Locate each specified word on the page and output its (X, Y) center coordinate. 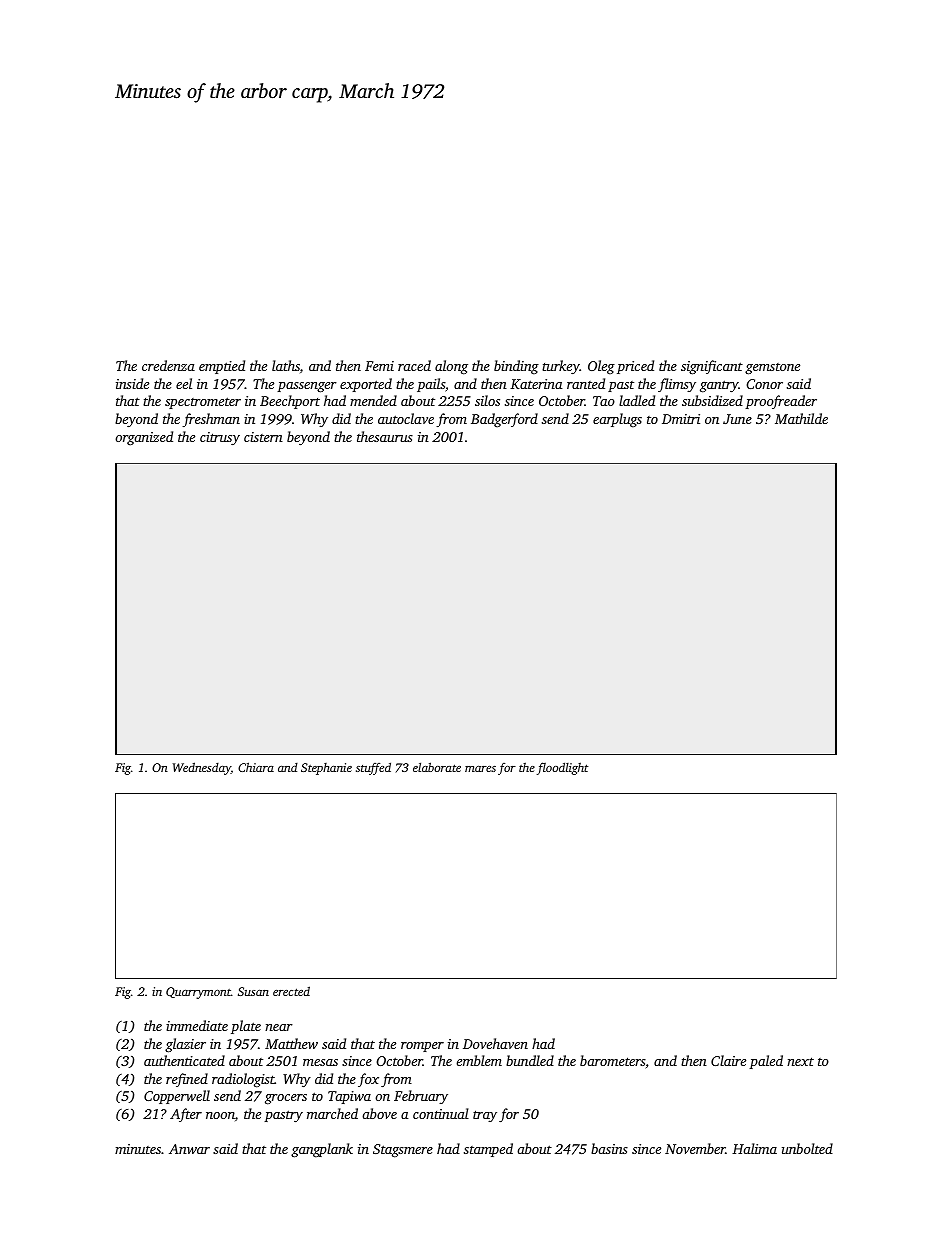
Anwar (189, 1149)
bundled (530, 1060)
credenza (168, 365)
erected (291, 991)
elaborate (437, 767)
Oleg (601, 367)
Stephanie (326, 769)
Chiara (256, 767)
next (800, 1061)
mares (480, 769)
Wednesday (202, 768)
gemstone (772, 369)
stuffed (373, 768)
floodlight (562, 768)
